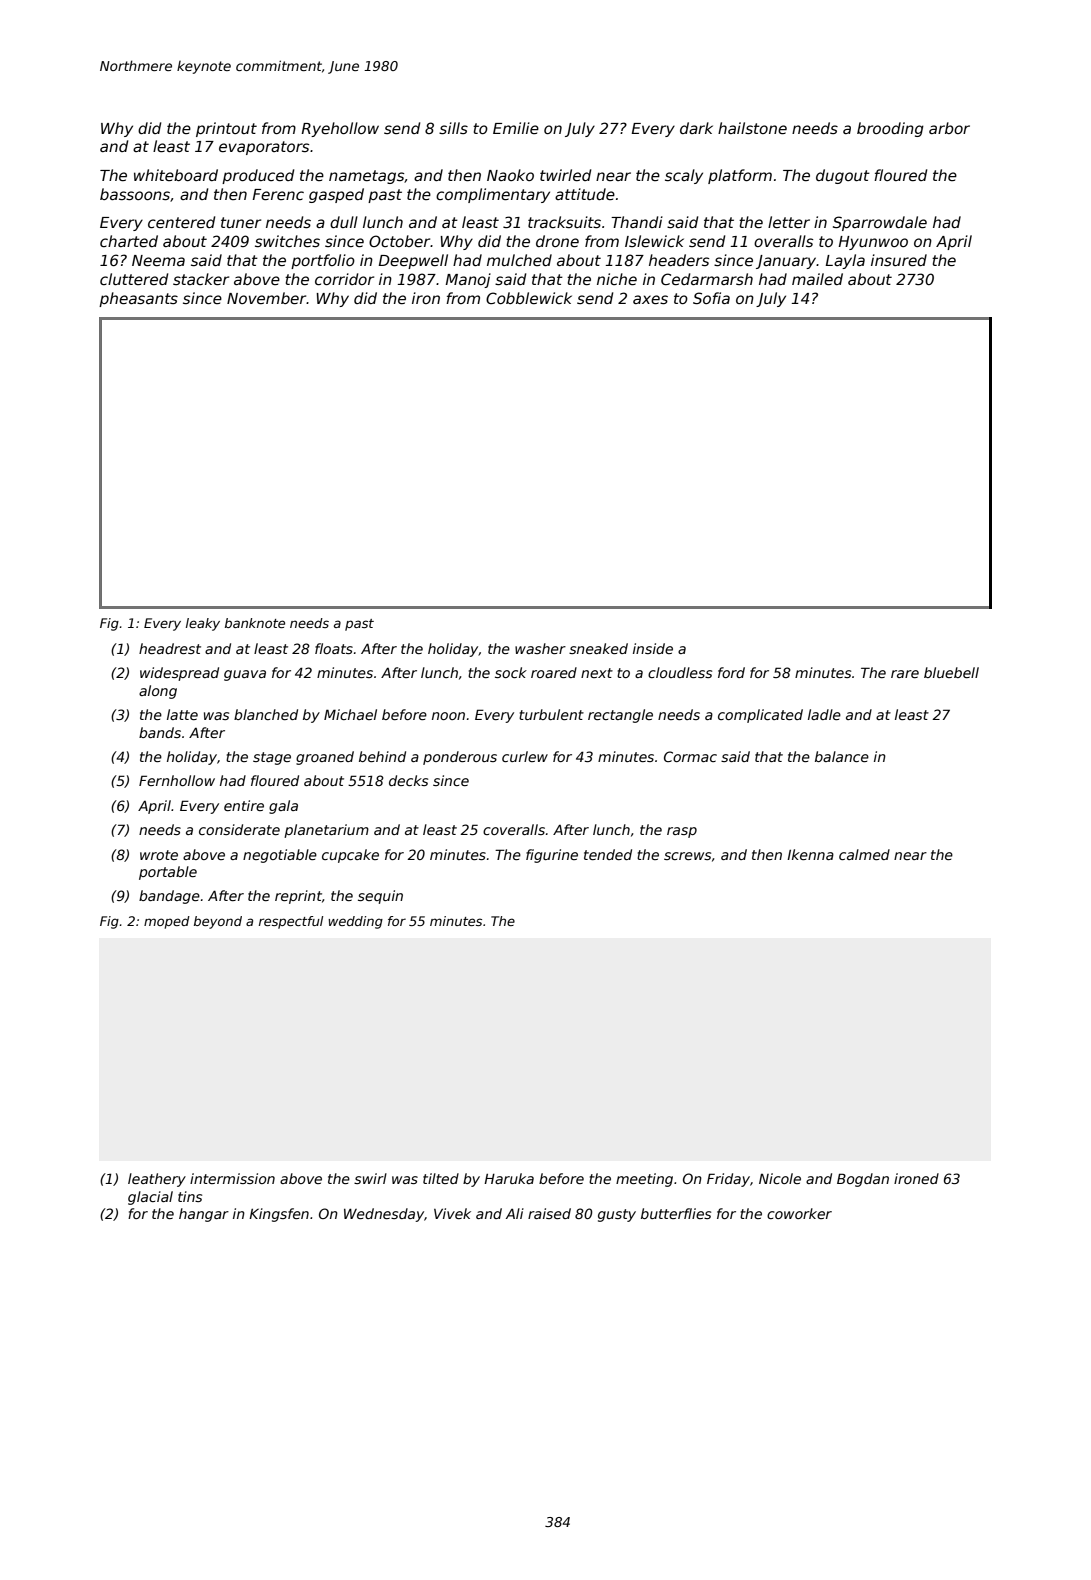 The width and height of the page is (1091, 1580). What do you see at coordinates (890, 129) in the page?
I see `brooding` at bounding box center [890, 129].
